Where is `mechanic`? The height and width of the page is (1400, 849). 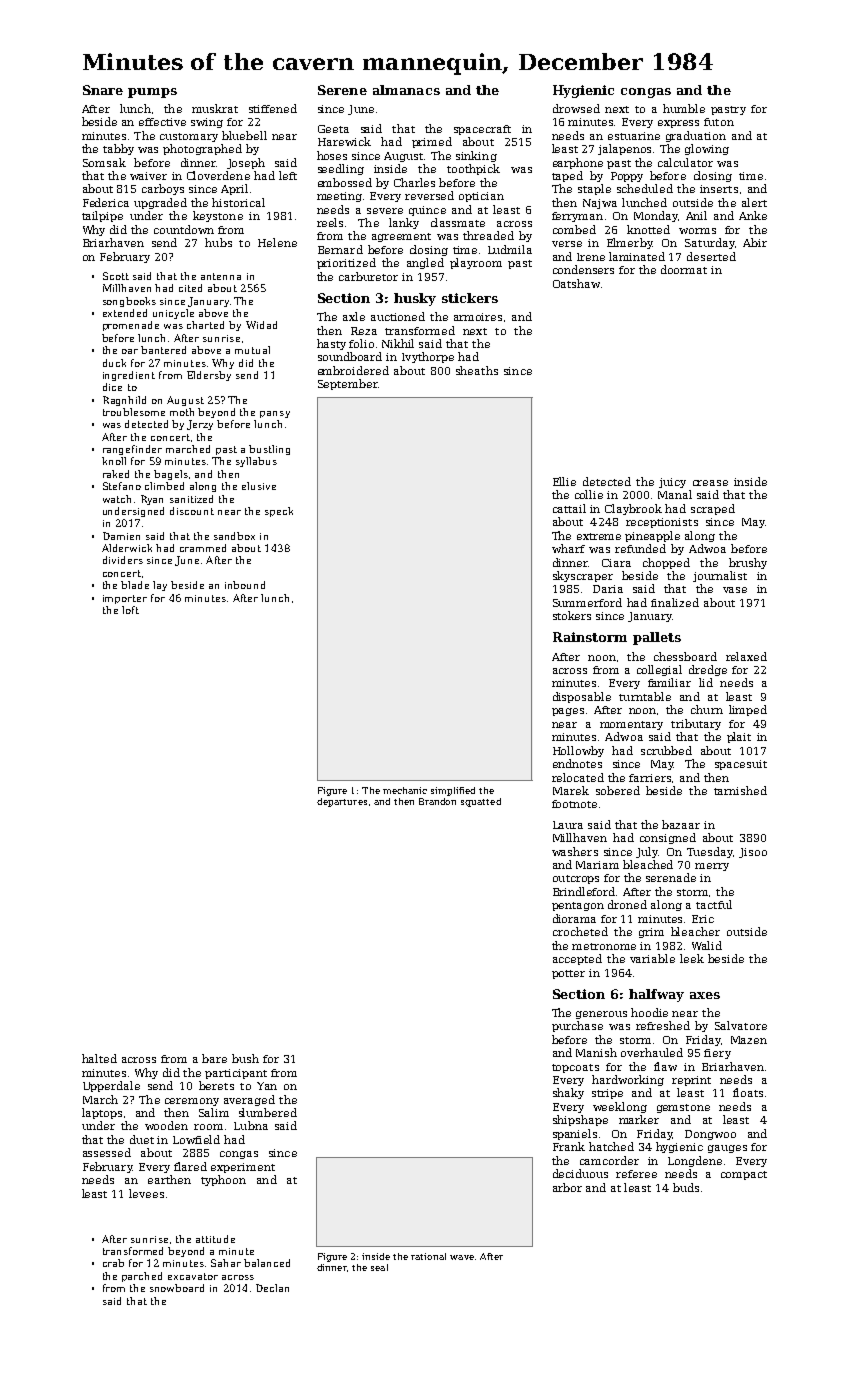
mechanic is located at coordinates (405, 790).
